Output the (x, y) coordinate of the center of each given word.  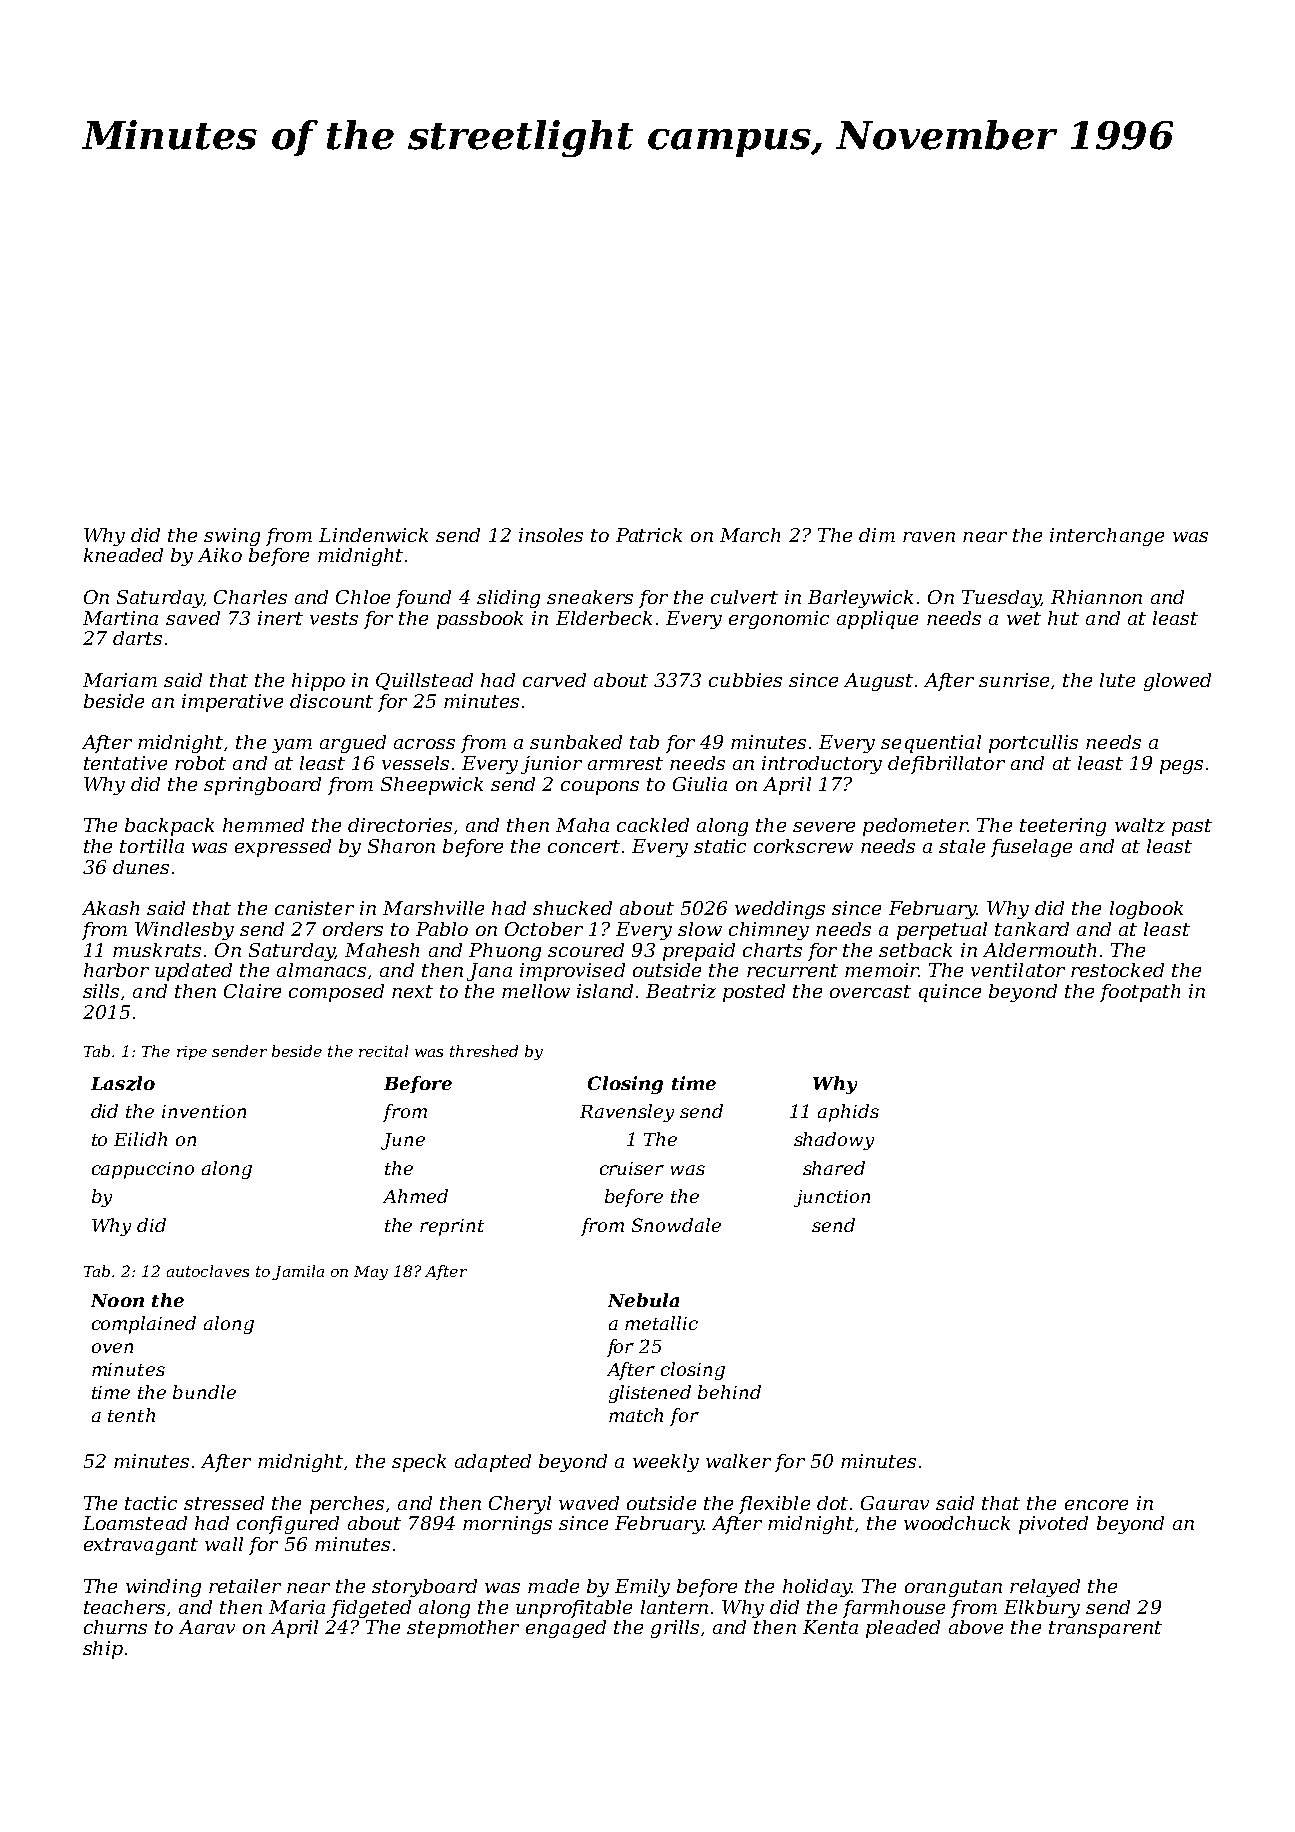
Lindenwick (373, 535)
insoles (551, 535)
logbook (1146, 910)
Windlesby (184, 931)
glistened (650, 1394)
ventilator (1018, 970)
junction (832, 1198)
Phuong (505, 952)
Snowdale (676, 1225)
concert (584, 846)
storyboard (424, 1588)
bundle (204, 1392)
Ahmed (415, 1196)
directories (400, 825)
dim (877, 535)
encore (1096, 1505)
